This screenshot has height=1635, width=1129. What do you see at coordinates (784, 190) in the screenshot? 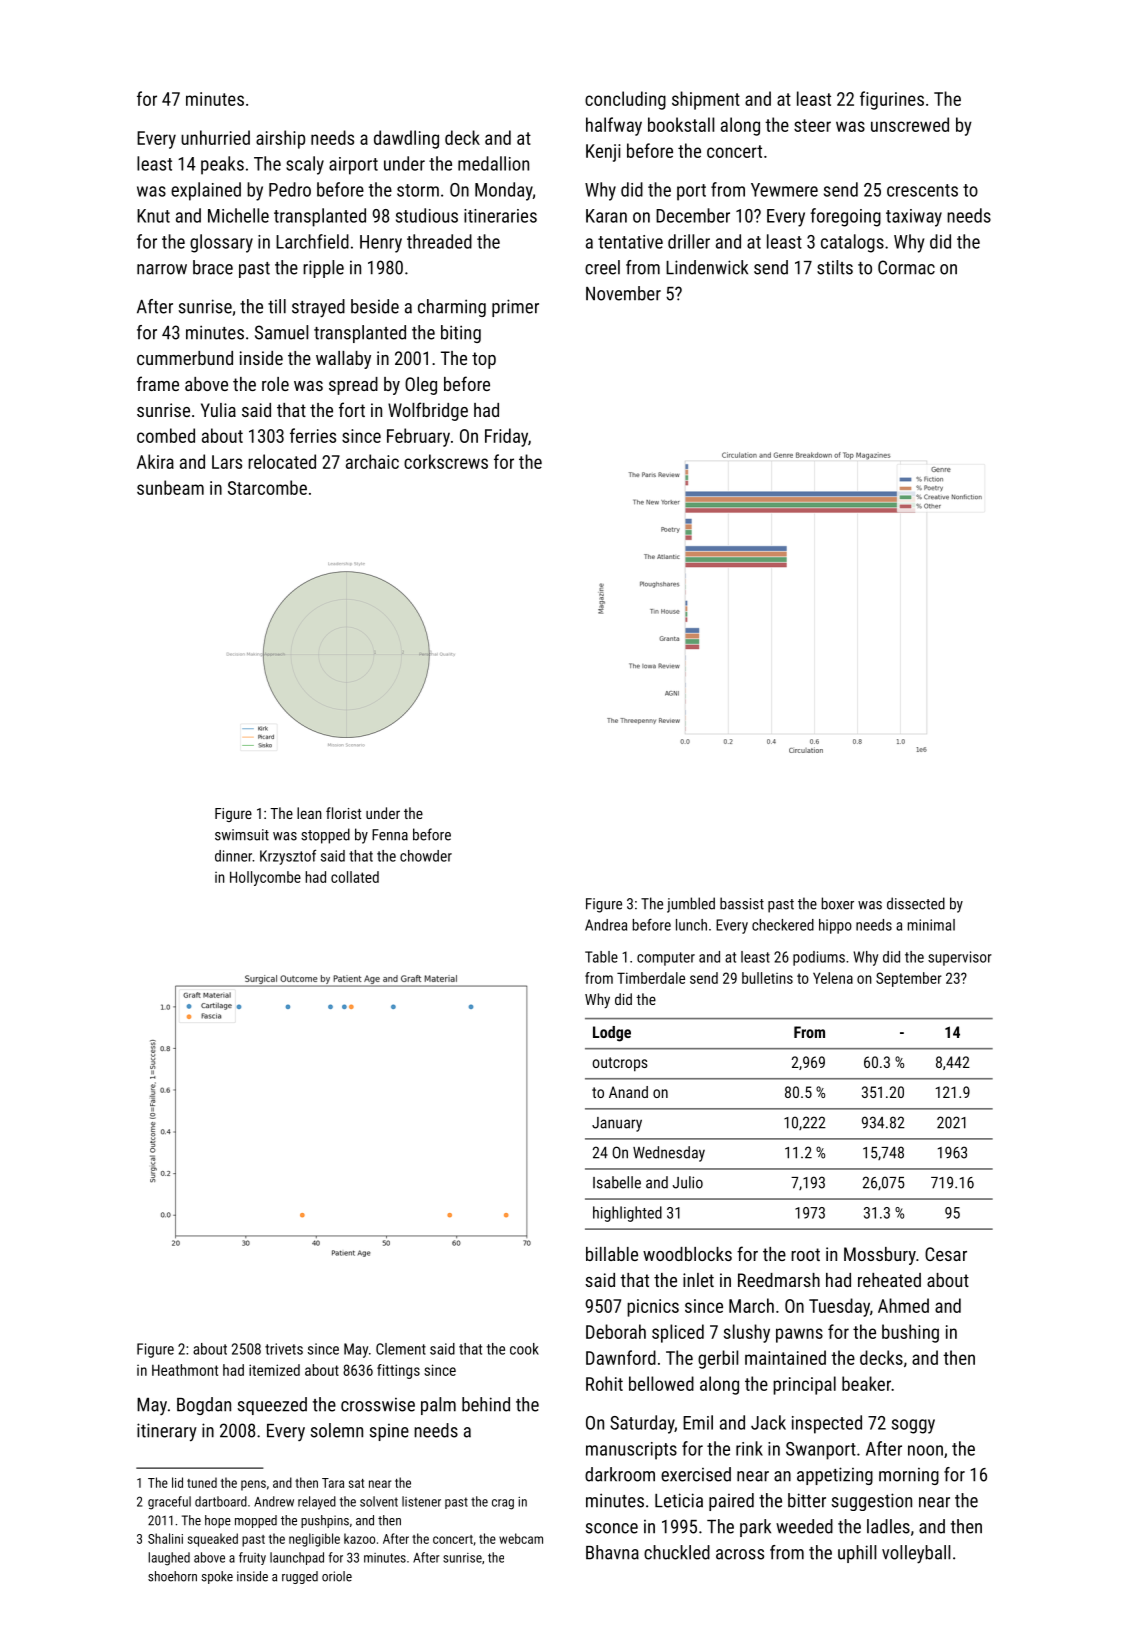
I see `Yewmere` at bounding box center [784, 190].
